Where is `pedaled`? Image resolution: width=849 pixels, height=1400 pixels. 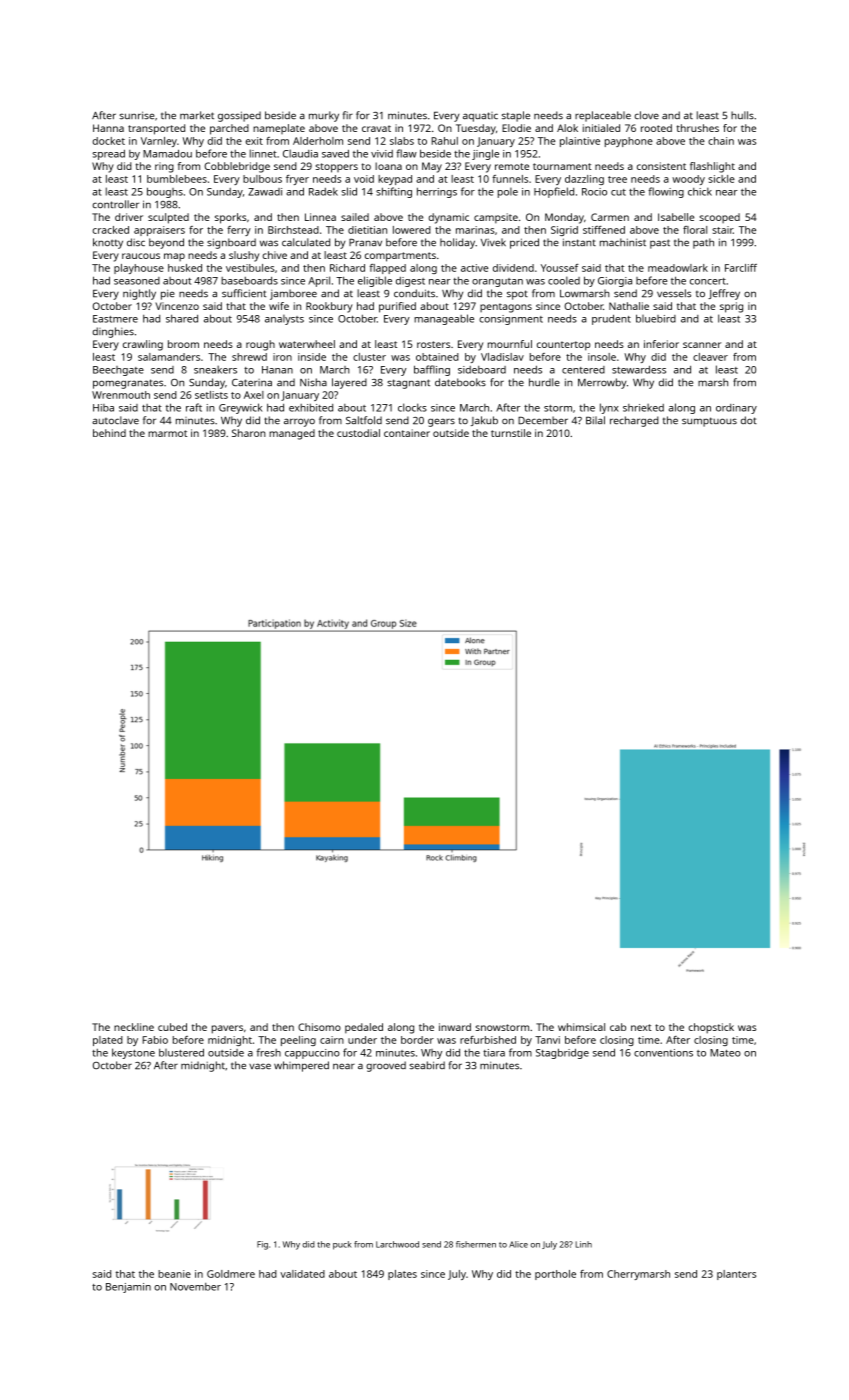 pedaled is located at coordinates (364, 1028).
